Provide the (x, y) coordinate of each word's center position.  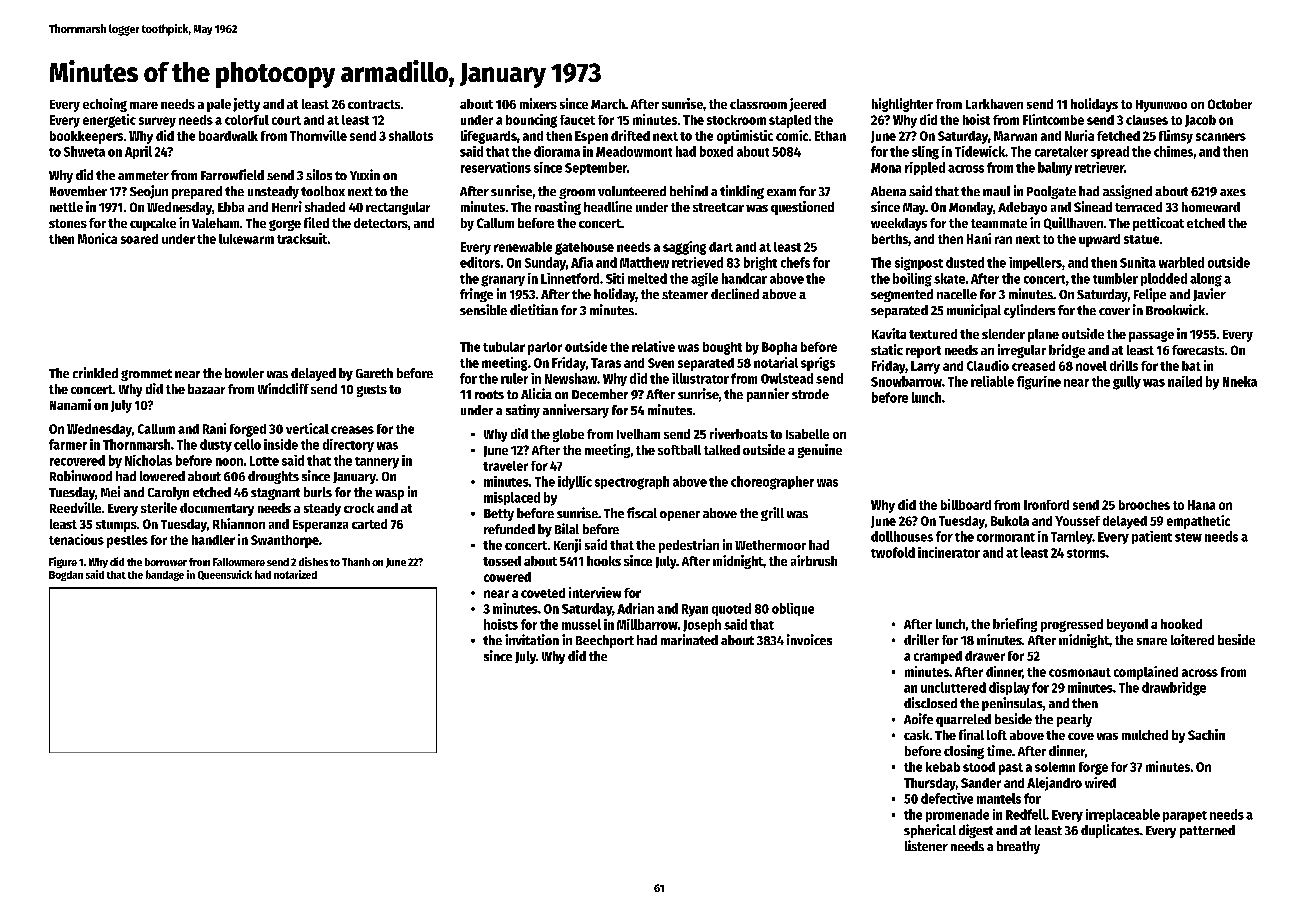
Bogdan (66, 576)
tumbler (1115, 278)
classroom (758, 104)
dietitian (534, 309)
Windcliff (283, 388)
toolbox (323, 191)
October (1230, 104)
